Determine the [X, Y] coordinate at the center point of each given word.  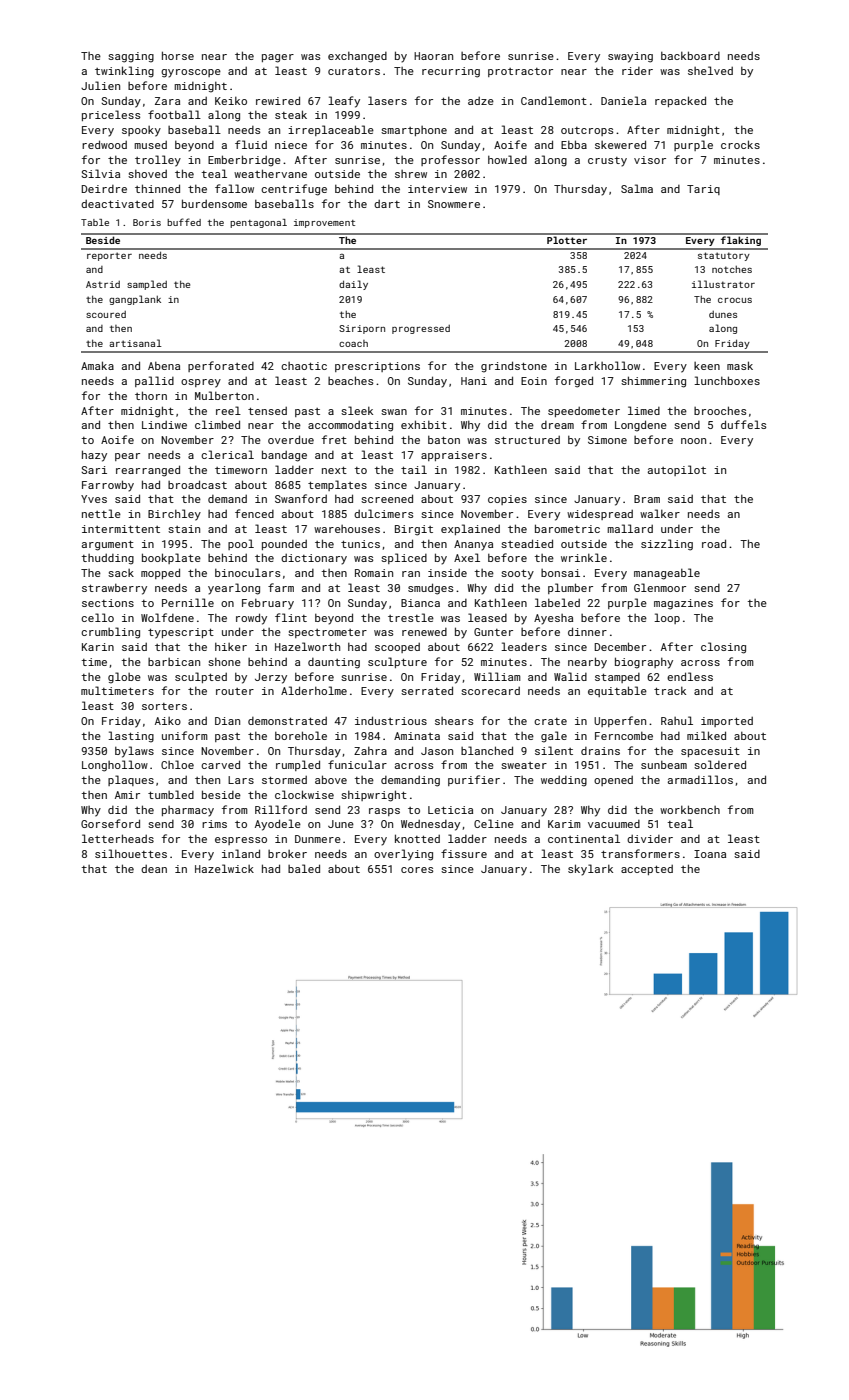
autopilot [677, 470]
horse [178, 55]
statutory [724, 256]
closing [723, 648]
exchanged [357, 57]
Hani [474, 381]
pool [241, 544]
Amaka [97, 365]
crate [550, 721]
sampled [147, 285]
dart [387, 204]
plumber [570, 588]
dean [154, 869]
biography [644, 663]
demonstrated [287, 721]
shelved [710, 70]
